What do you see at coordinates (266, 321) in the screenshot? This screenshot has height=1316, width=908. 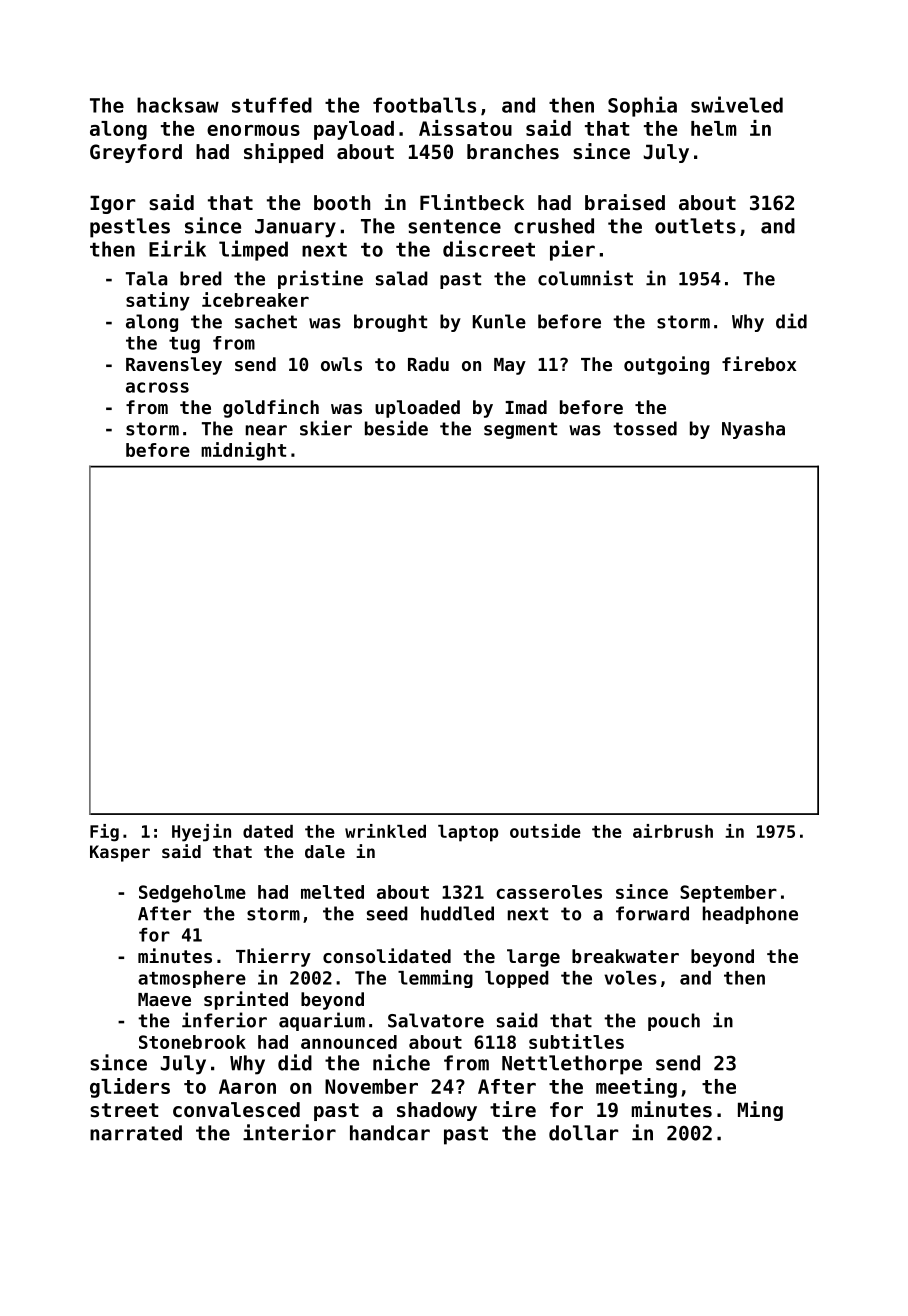 I see `sachet` at bounding box center [266, 321].
